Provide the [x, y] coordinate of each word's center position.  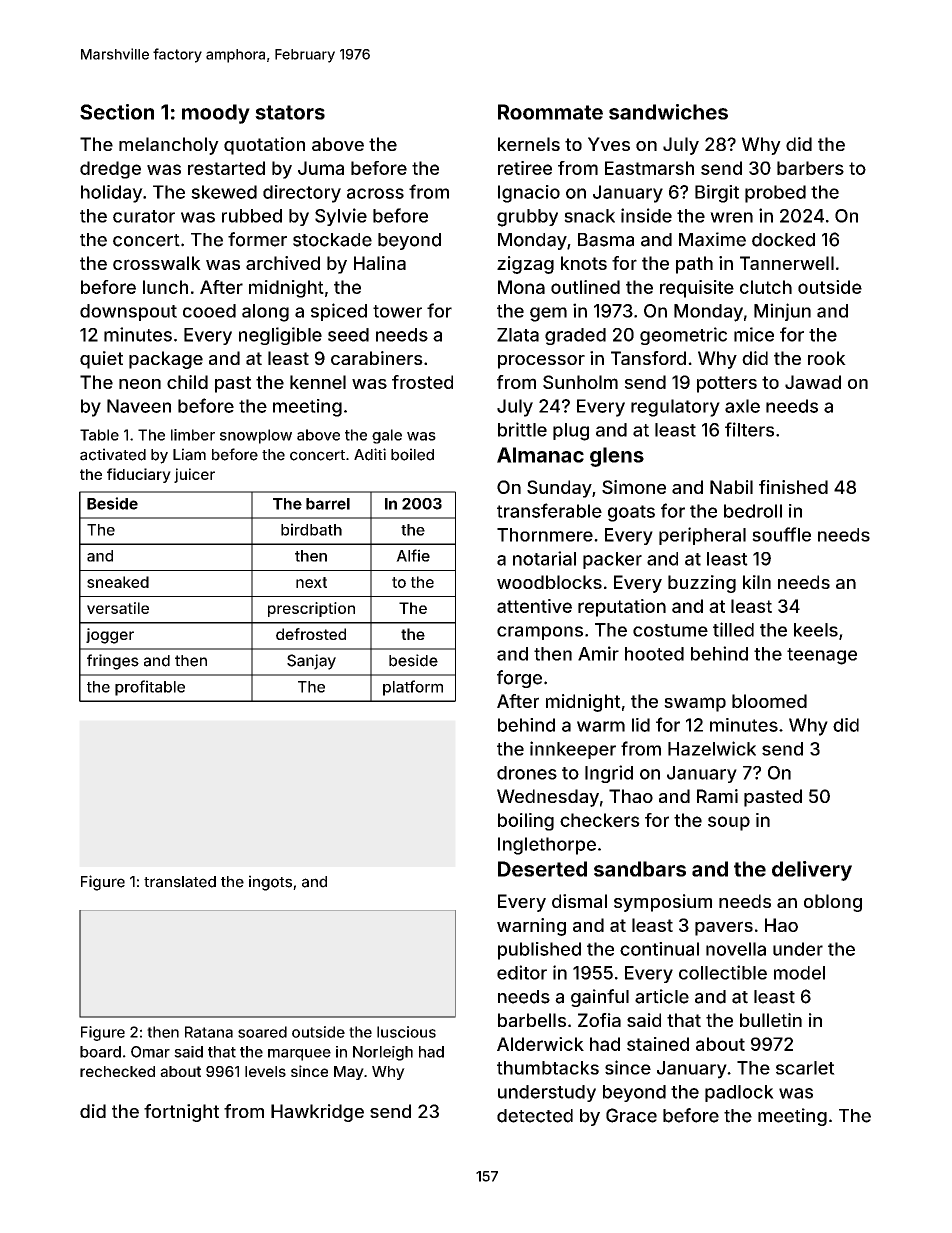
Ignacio [529, 194]
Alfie [413, 555]
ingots [270, 883]
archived [283, 263]
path [694, 265]
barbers [810, 168]
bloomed [769, 701]
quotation [264, 146]
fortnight [181, 1113]
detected [535, 1116]
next [311, 582]
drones [527, 773]
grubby [527, 218]
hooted [654, 654]
